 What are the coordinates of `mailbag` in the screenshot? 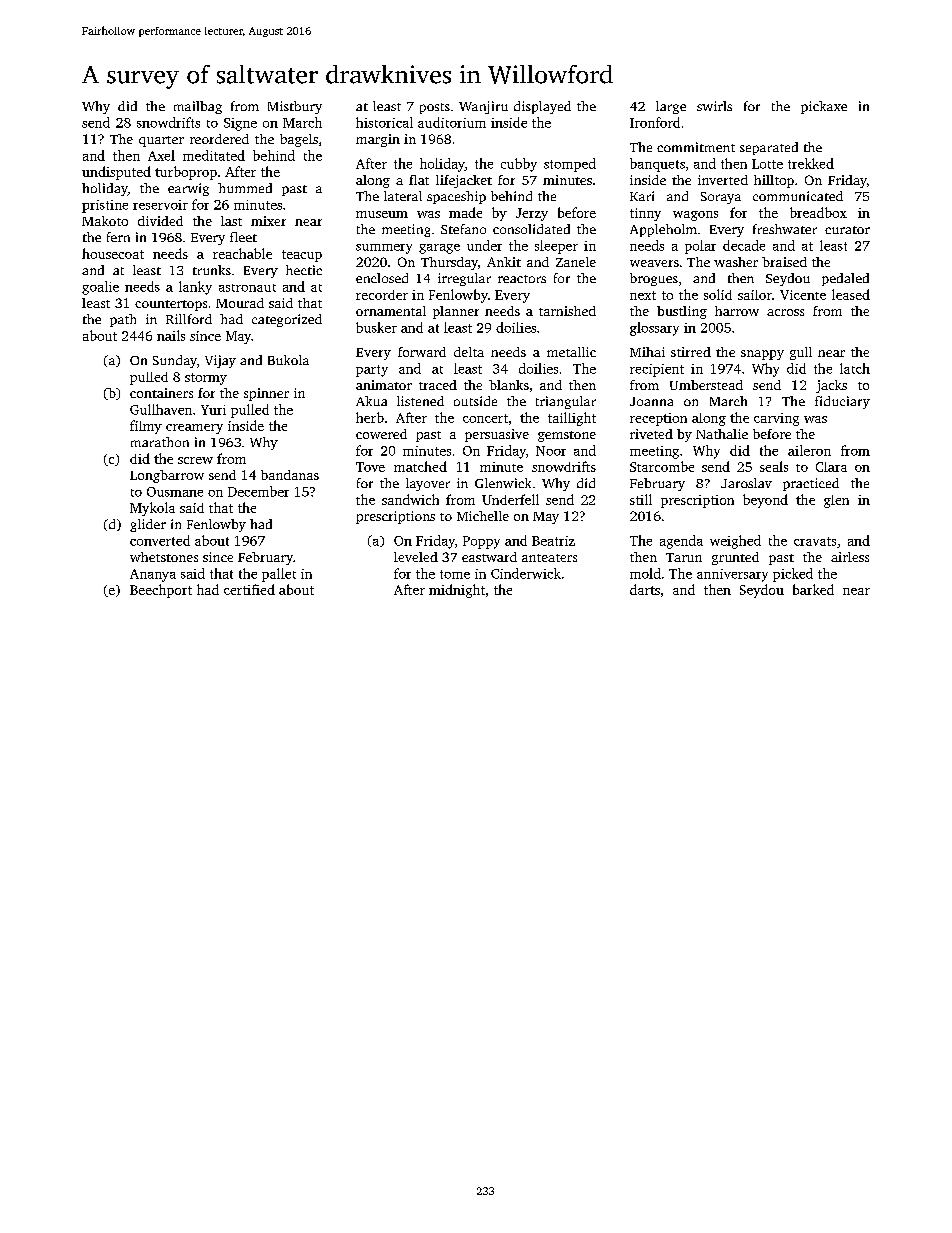 It's located at (198, 107).
